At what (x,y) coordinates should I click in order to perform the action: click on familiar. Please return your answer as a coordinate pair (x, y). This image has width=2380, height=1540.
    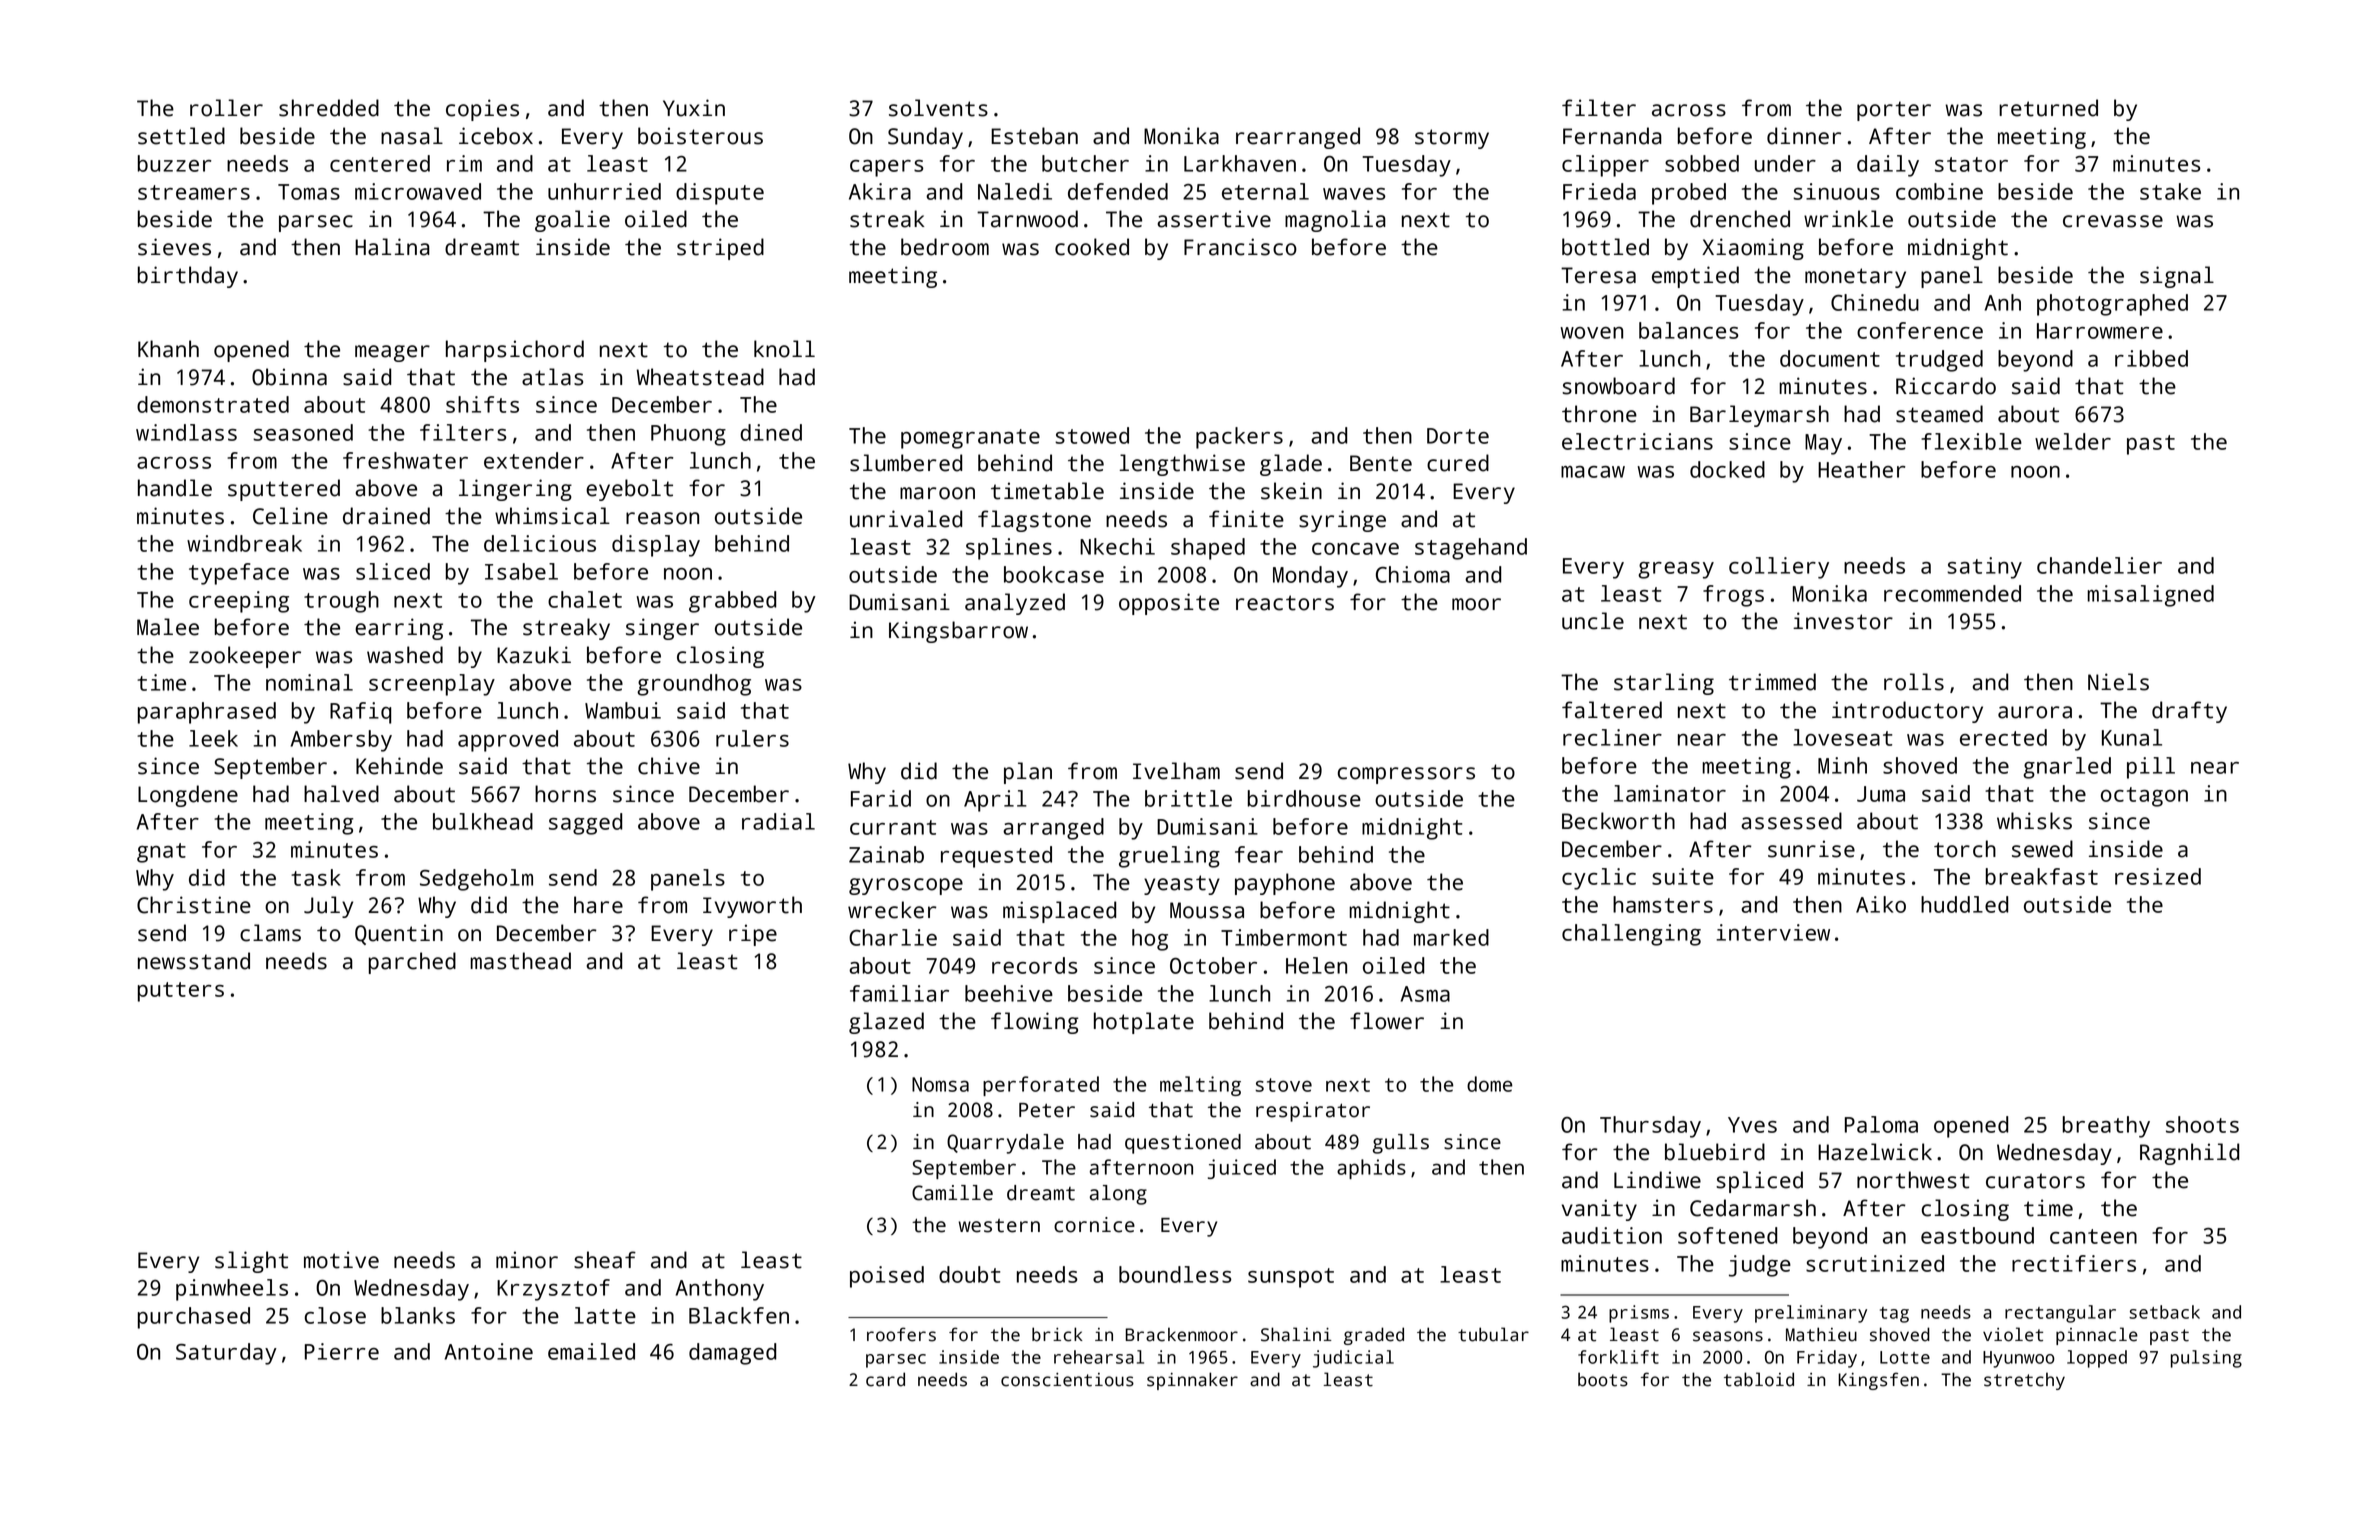
    Looking at the image, I should click on (899, 993).
